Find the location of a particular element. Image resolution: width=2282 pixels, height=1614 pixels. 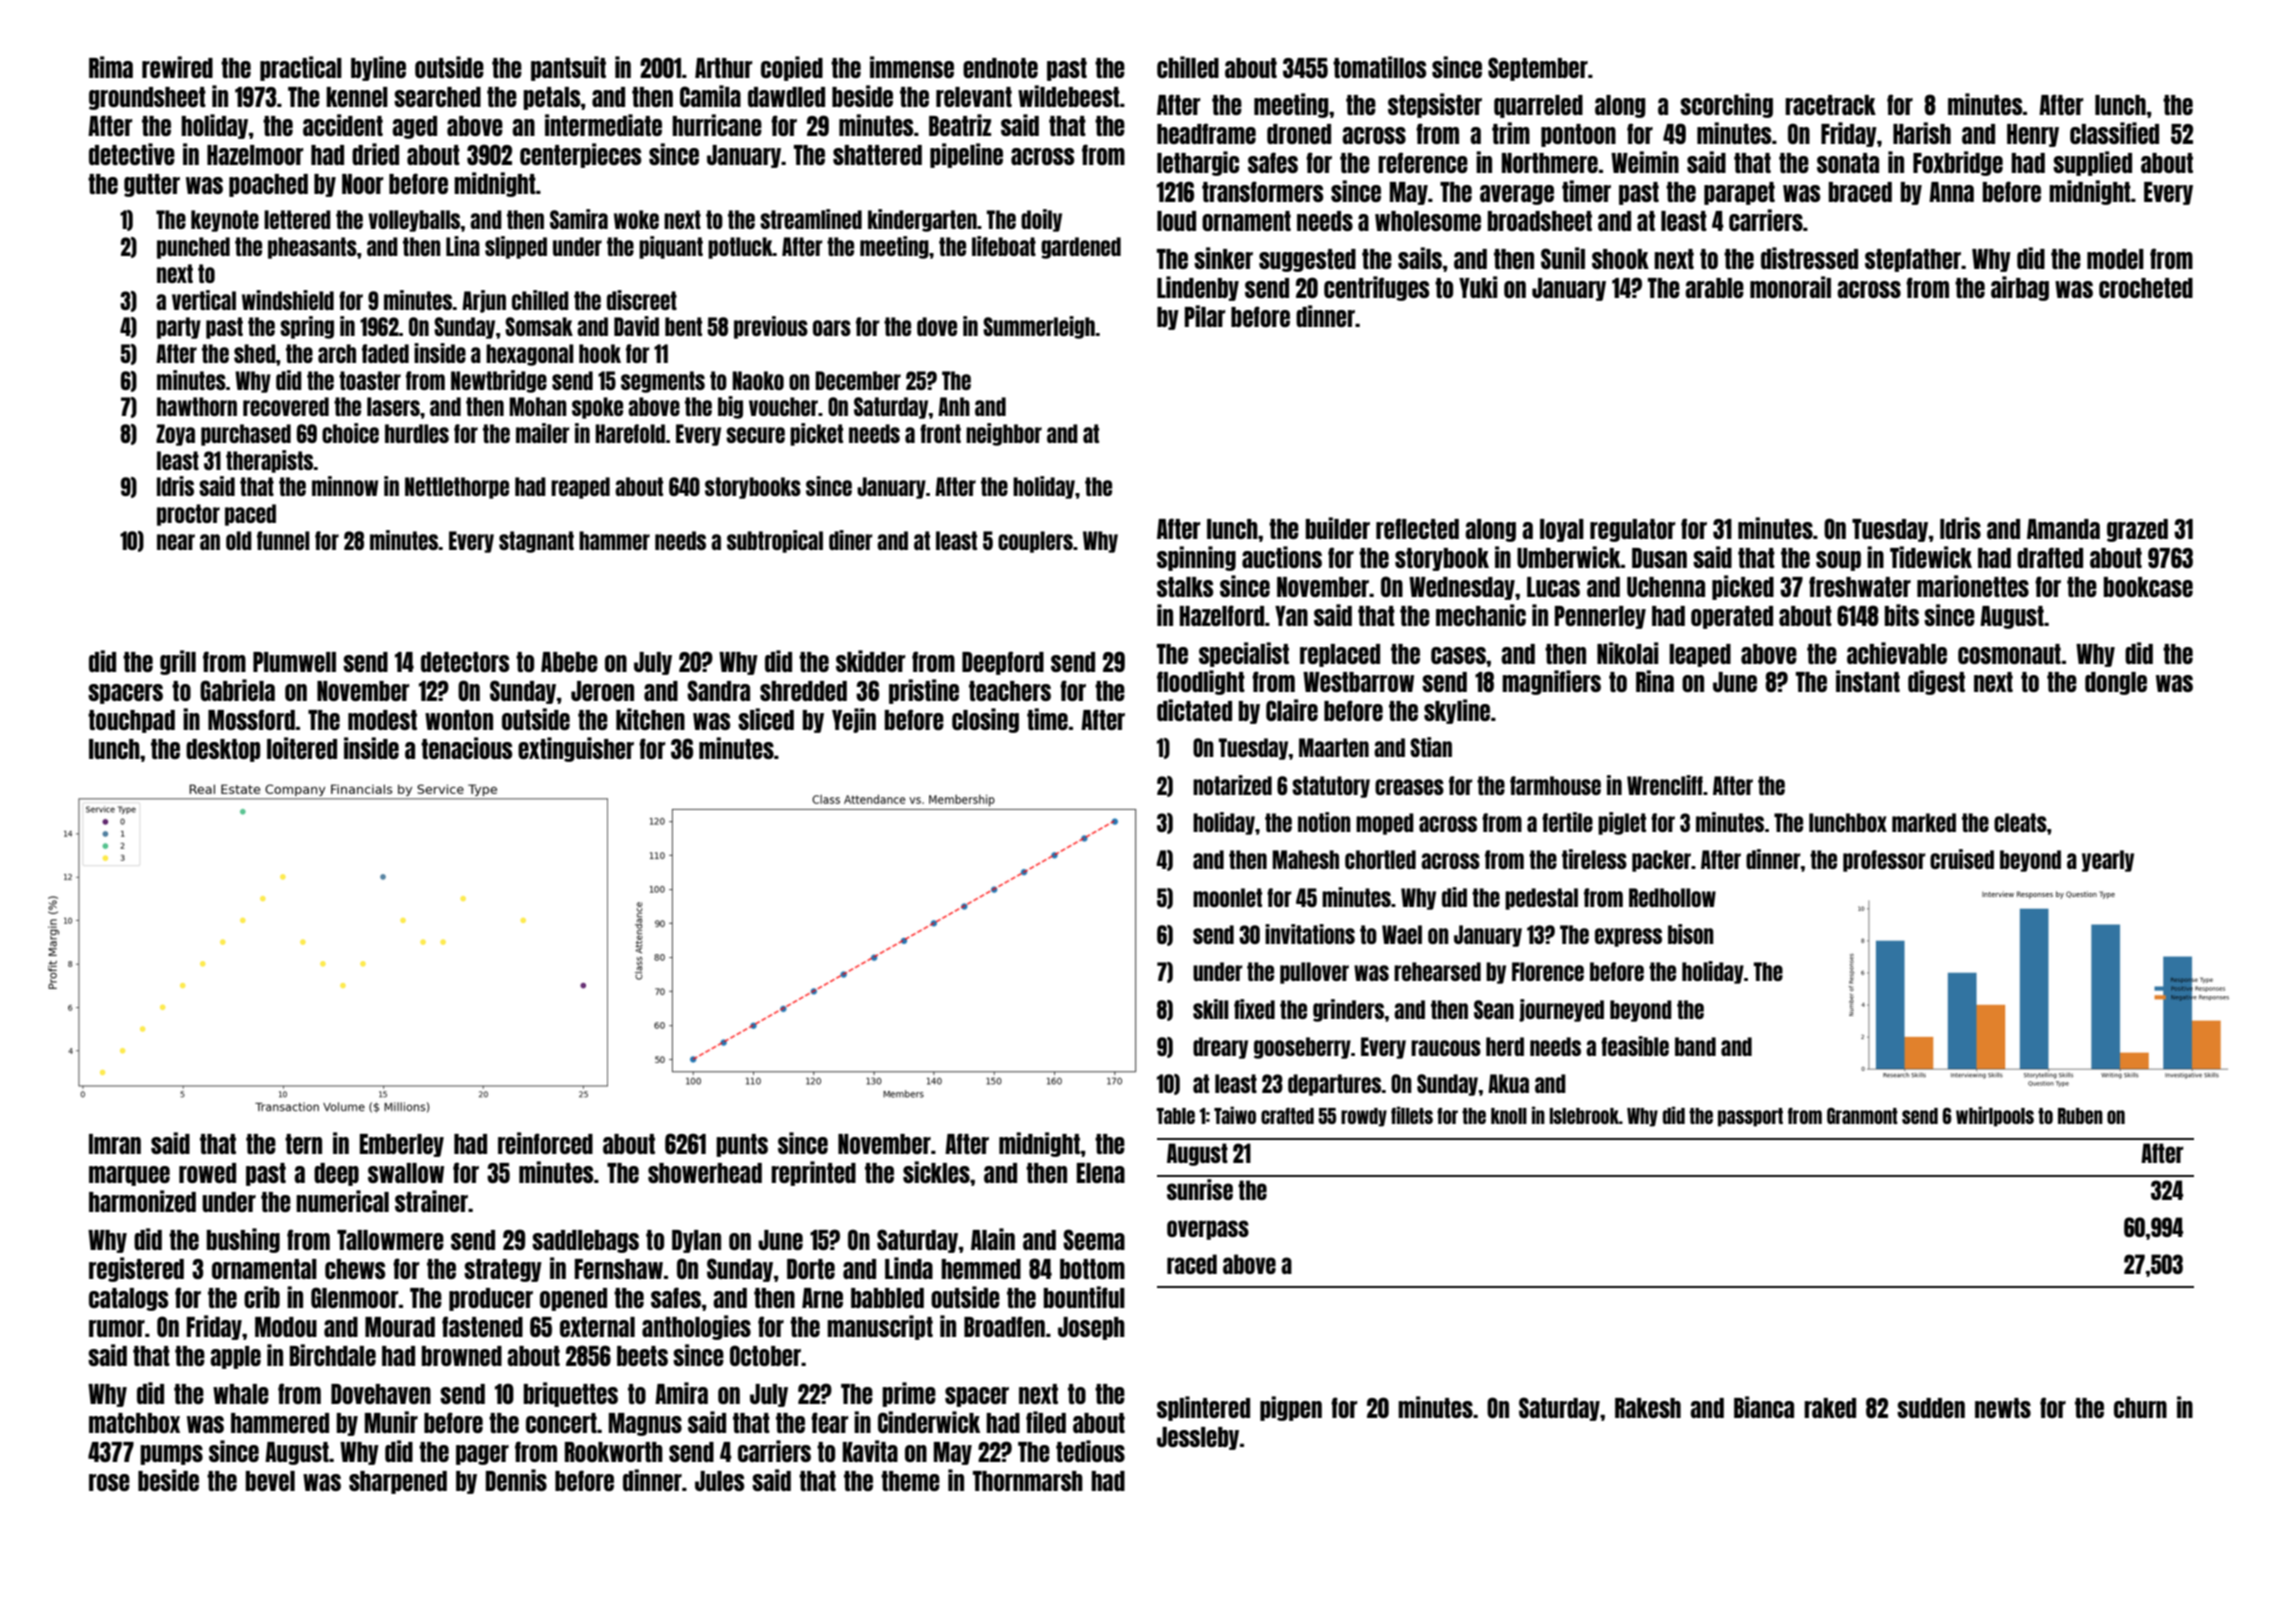

reflected is located at coordinates (1417, 528).
